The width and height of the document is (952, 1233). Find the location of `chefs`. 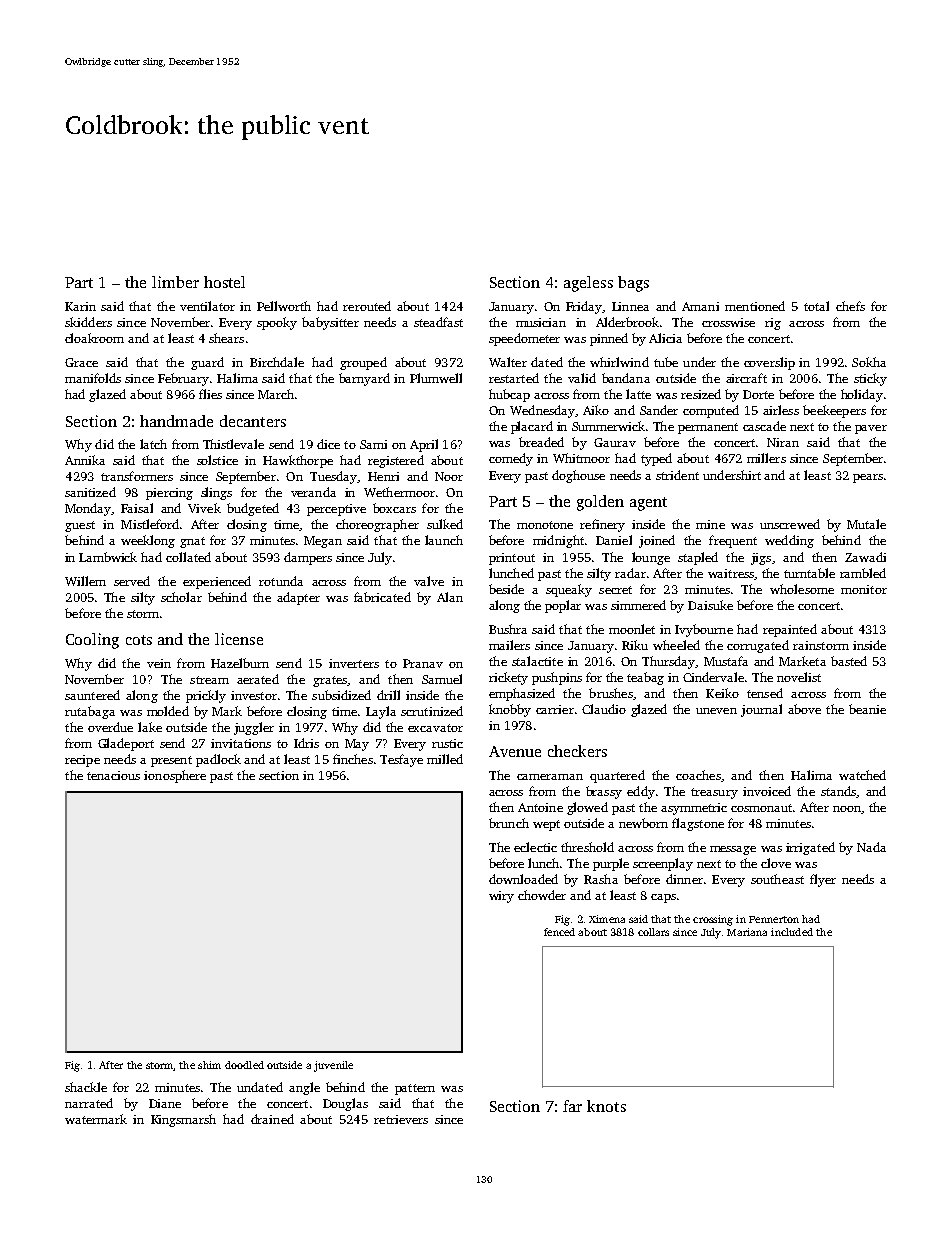

chefs is located at coordinates (850, 306).
